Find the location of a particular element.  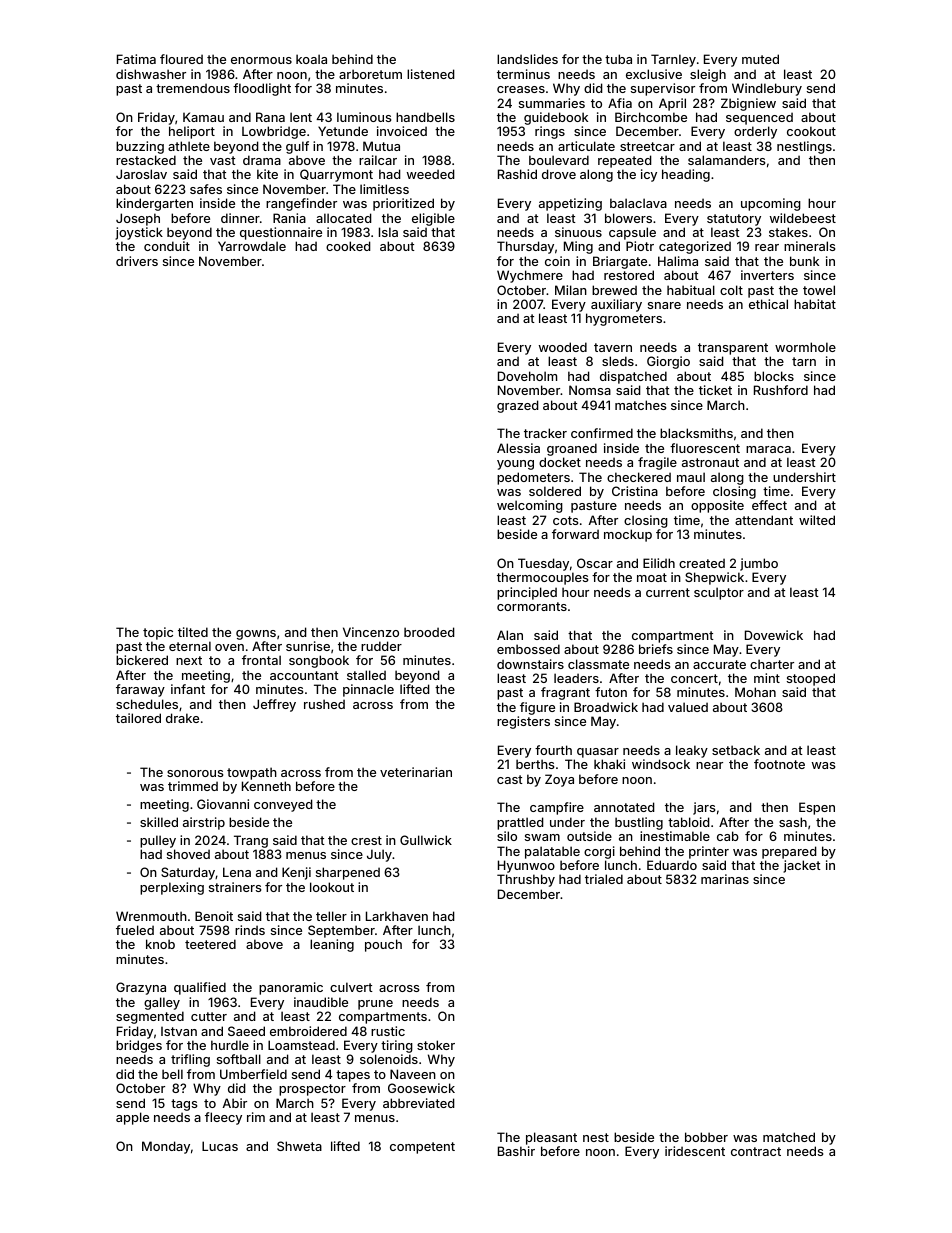

Doveholm is located at coordinates (527, 376).
